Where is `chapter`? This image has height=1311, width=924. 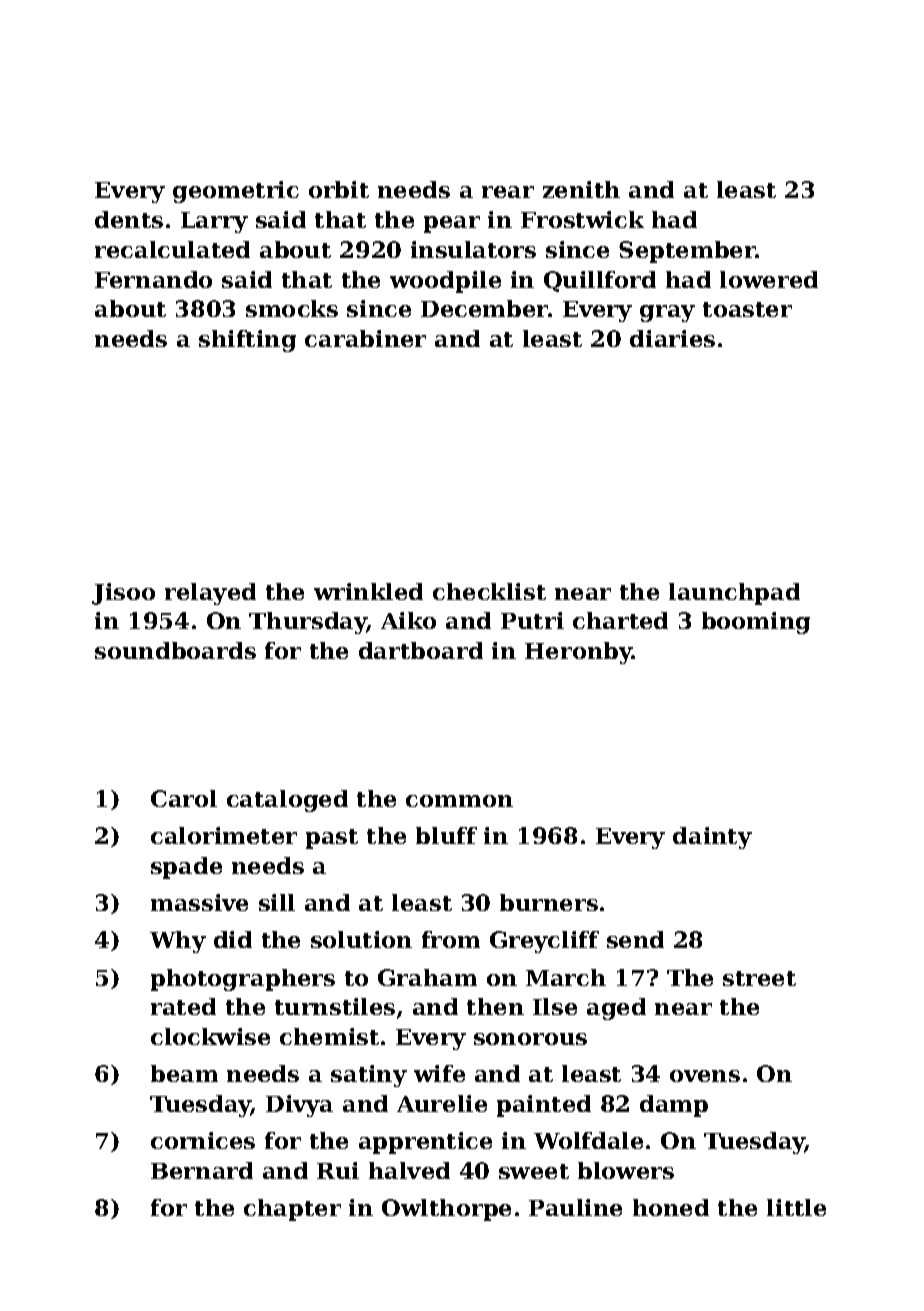 chapter is located at coordinates (292, 1210).
